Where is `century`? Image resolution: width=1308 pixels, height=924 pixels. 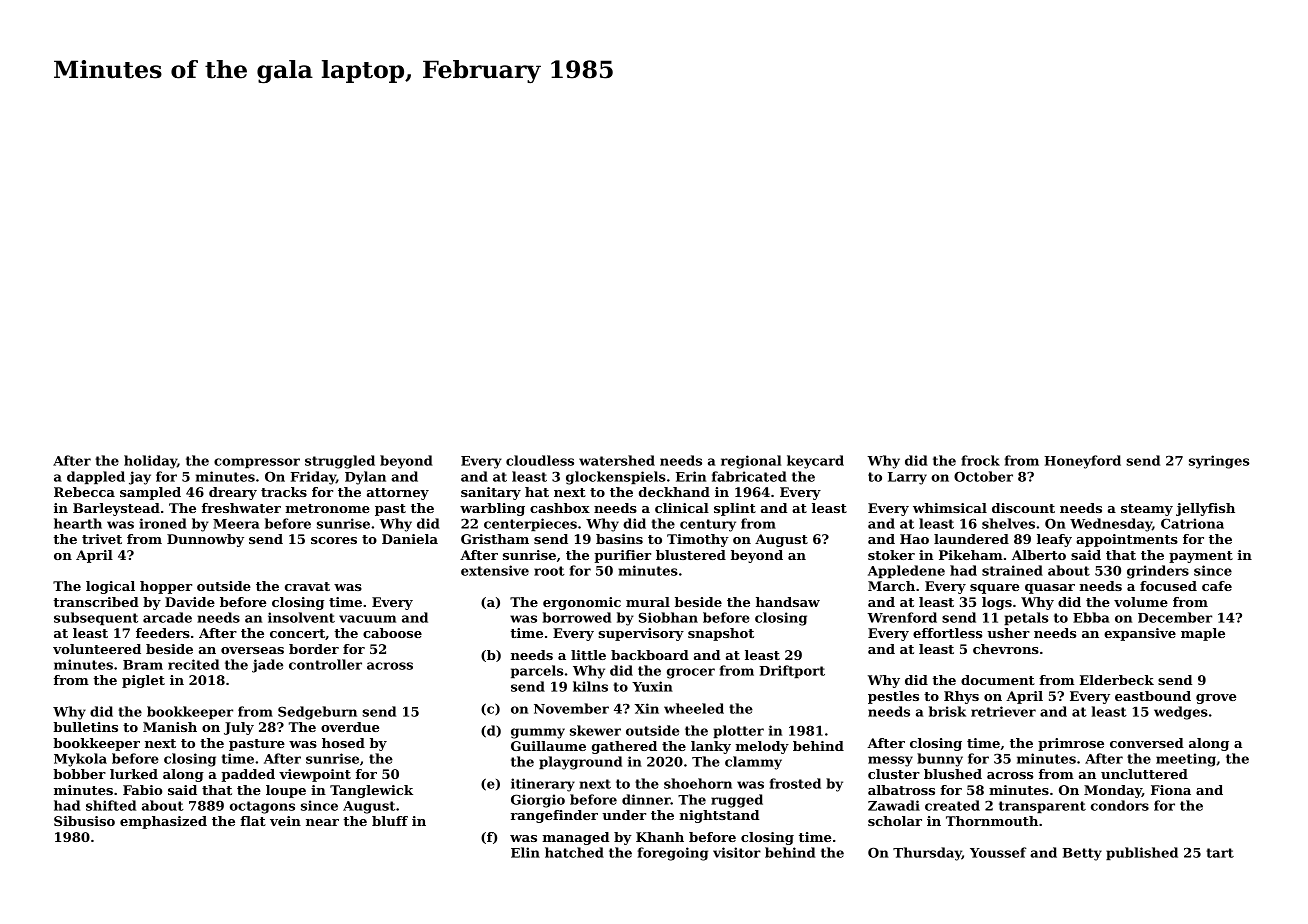
century is located at coordinates (708, 525).
